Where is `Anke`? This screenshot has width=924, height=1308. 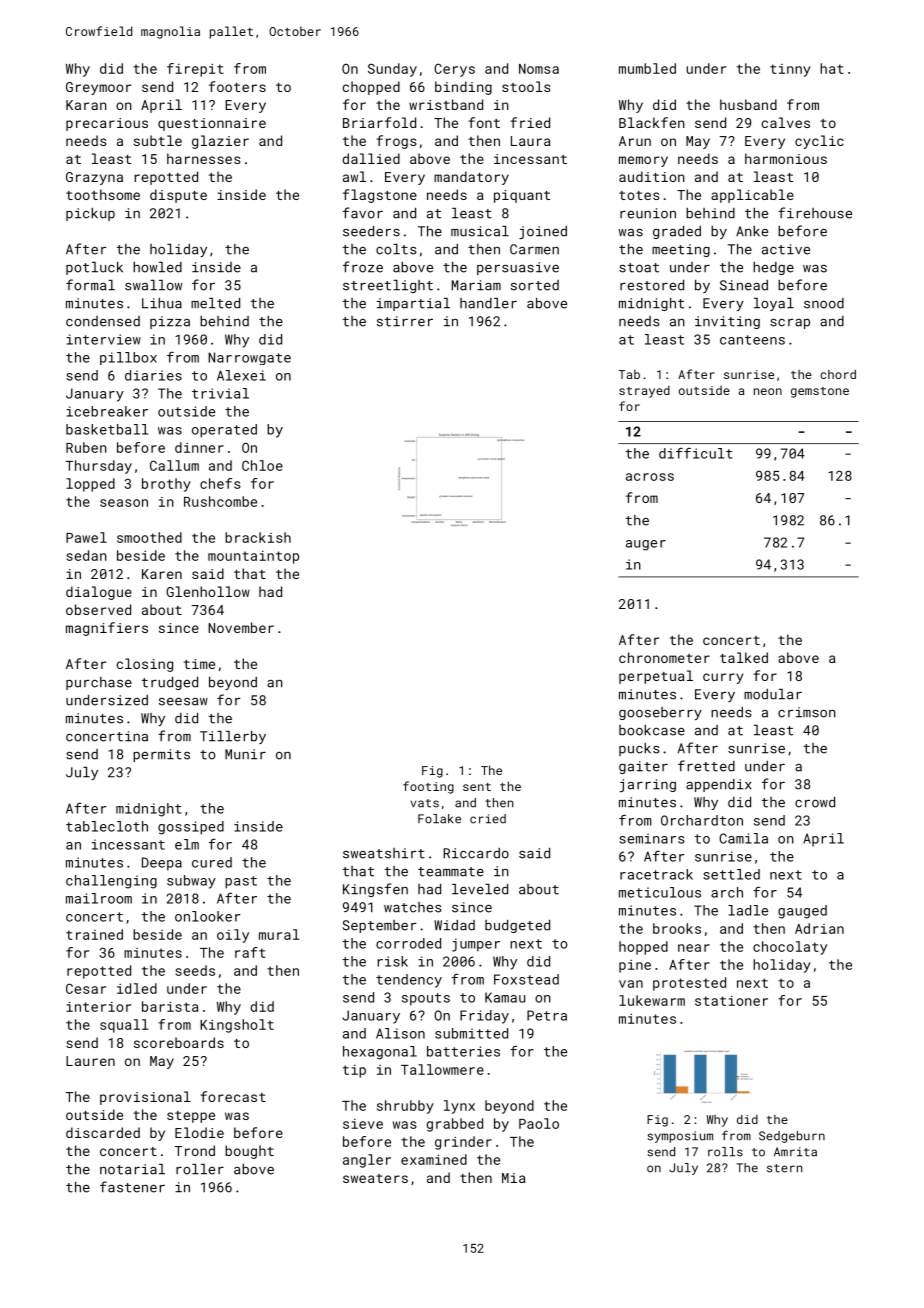 Anke is located at coordinates (752, 231).
